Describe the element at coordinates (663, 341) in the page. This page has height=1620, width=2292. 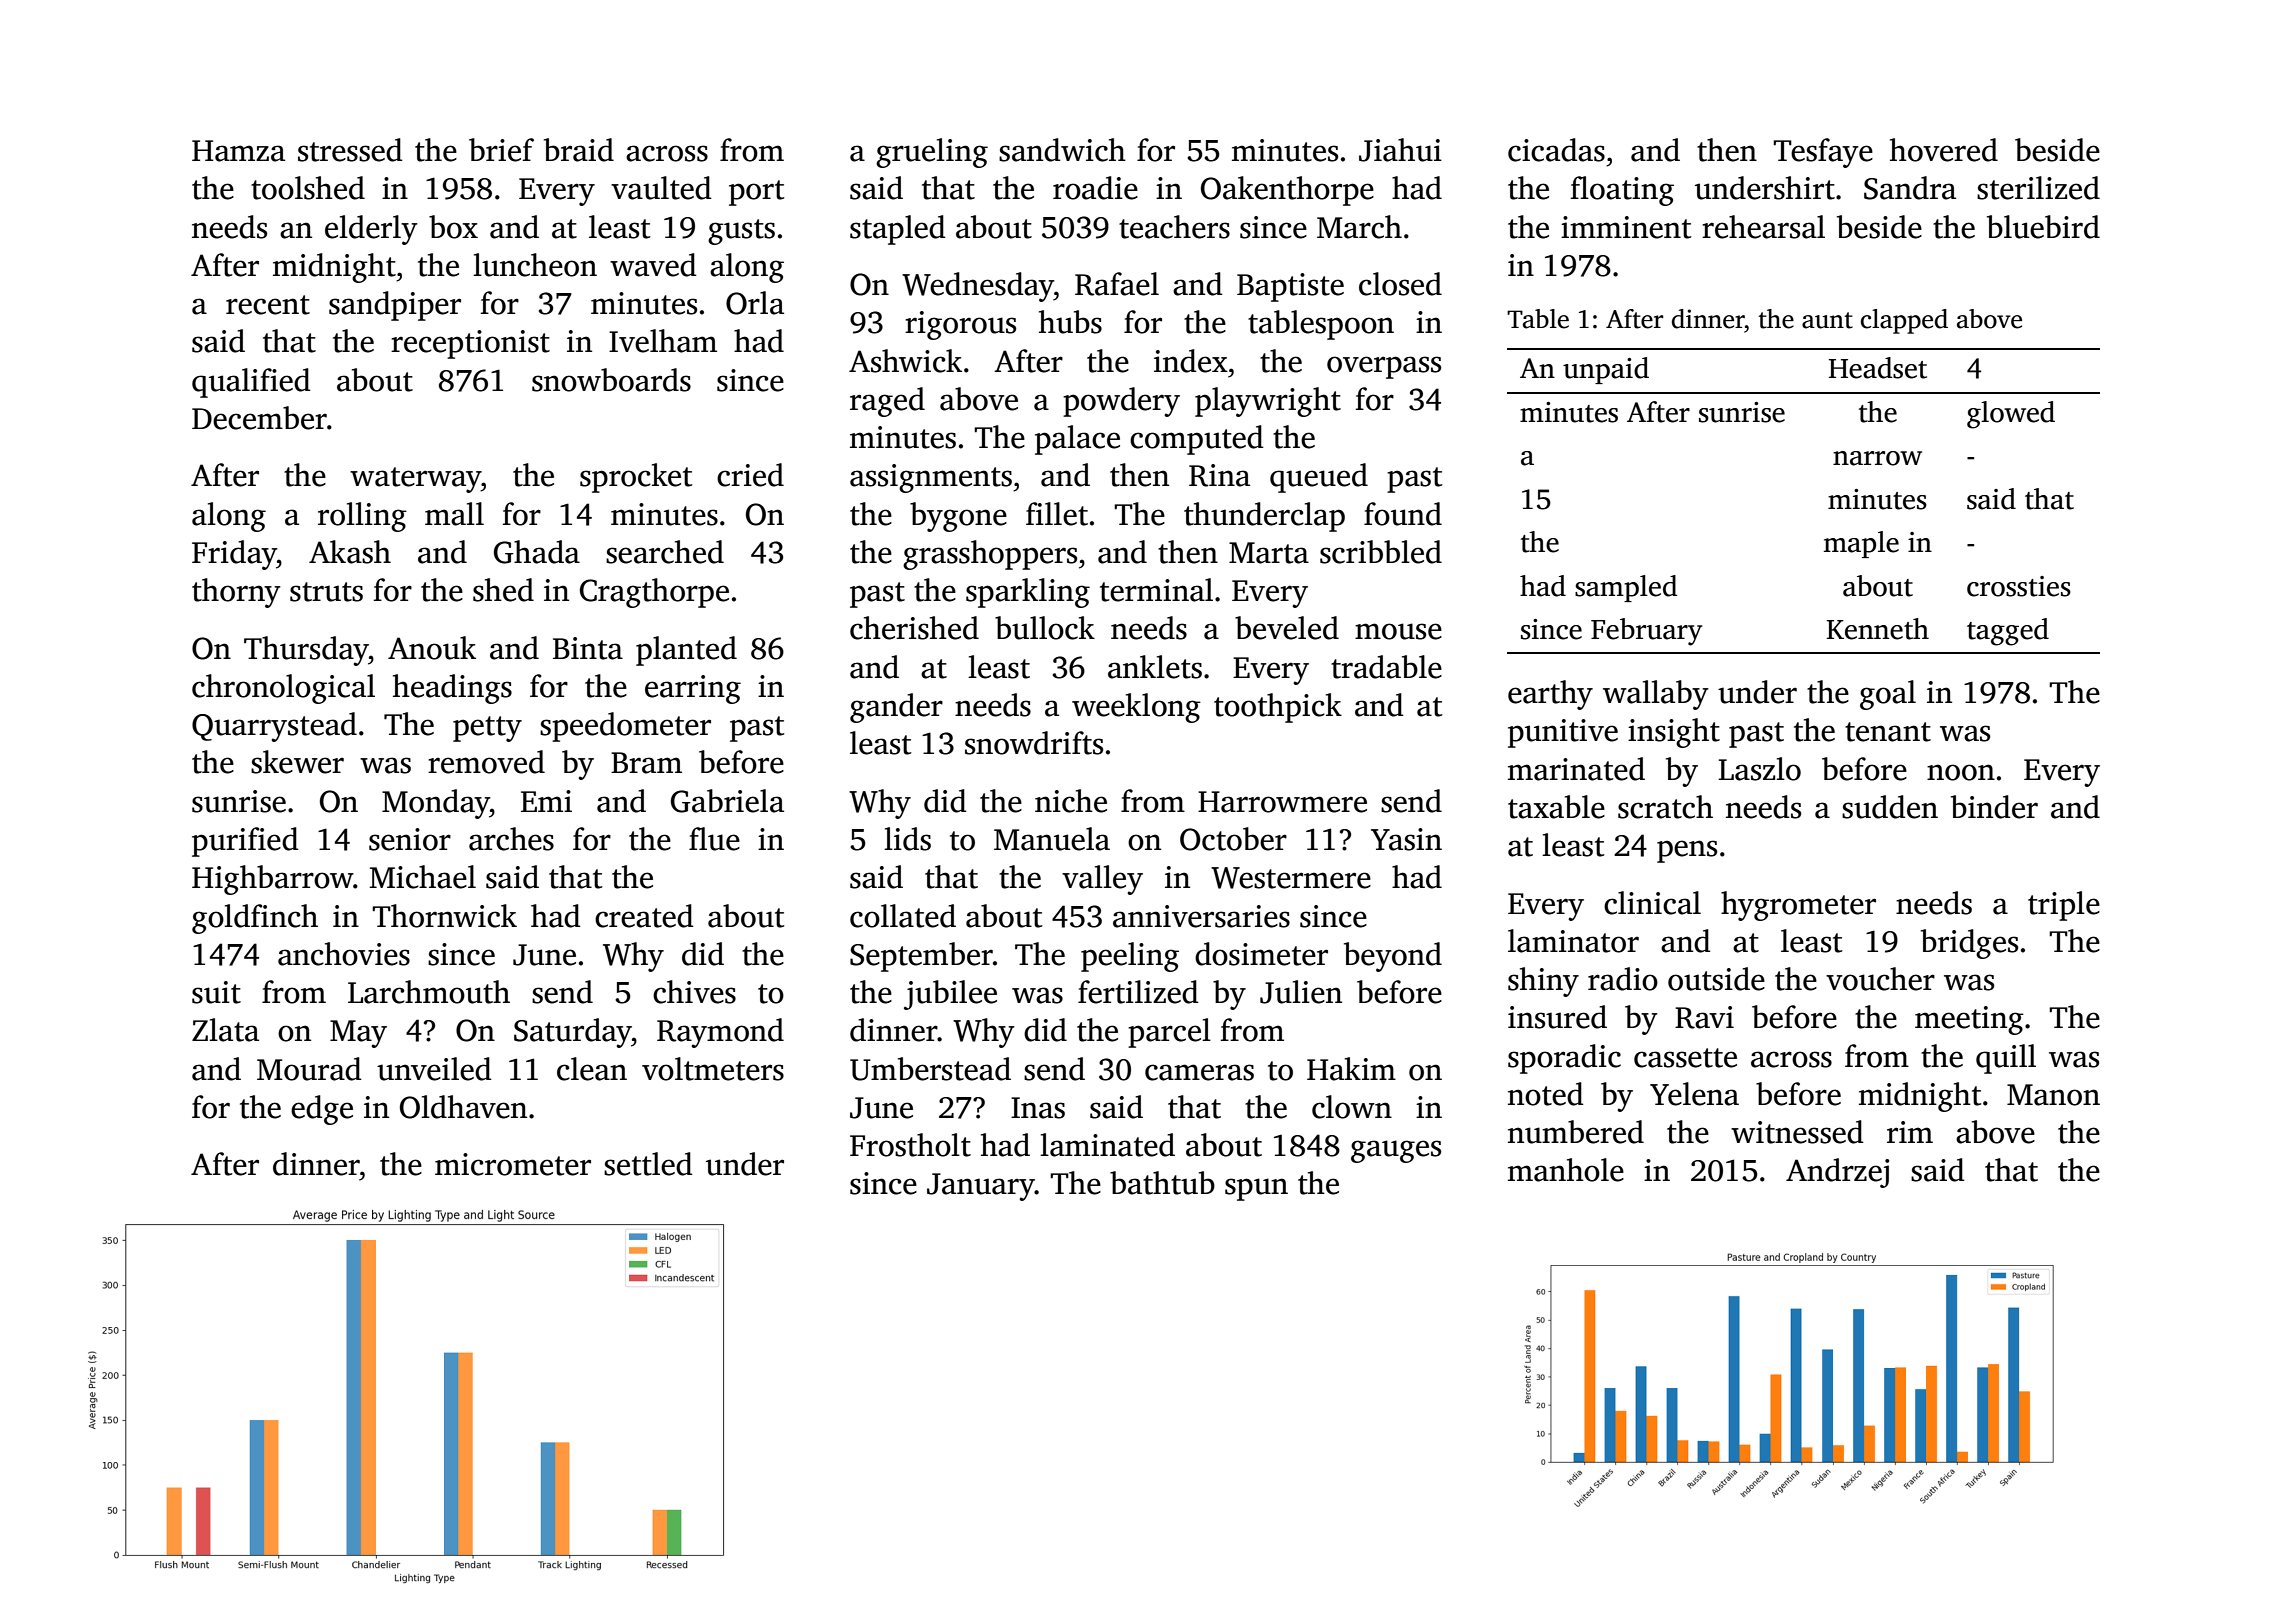
I see `Ivelham` at that location.
